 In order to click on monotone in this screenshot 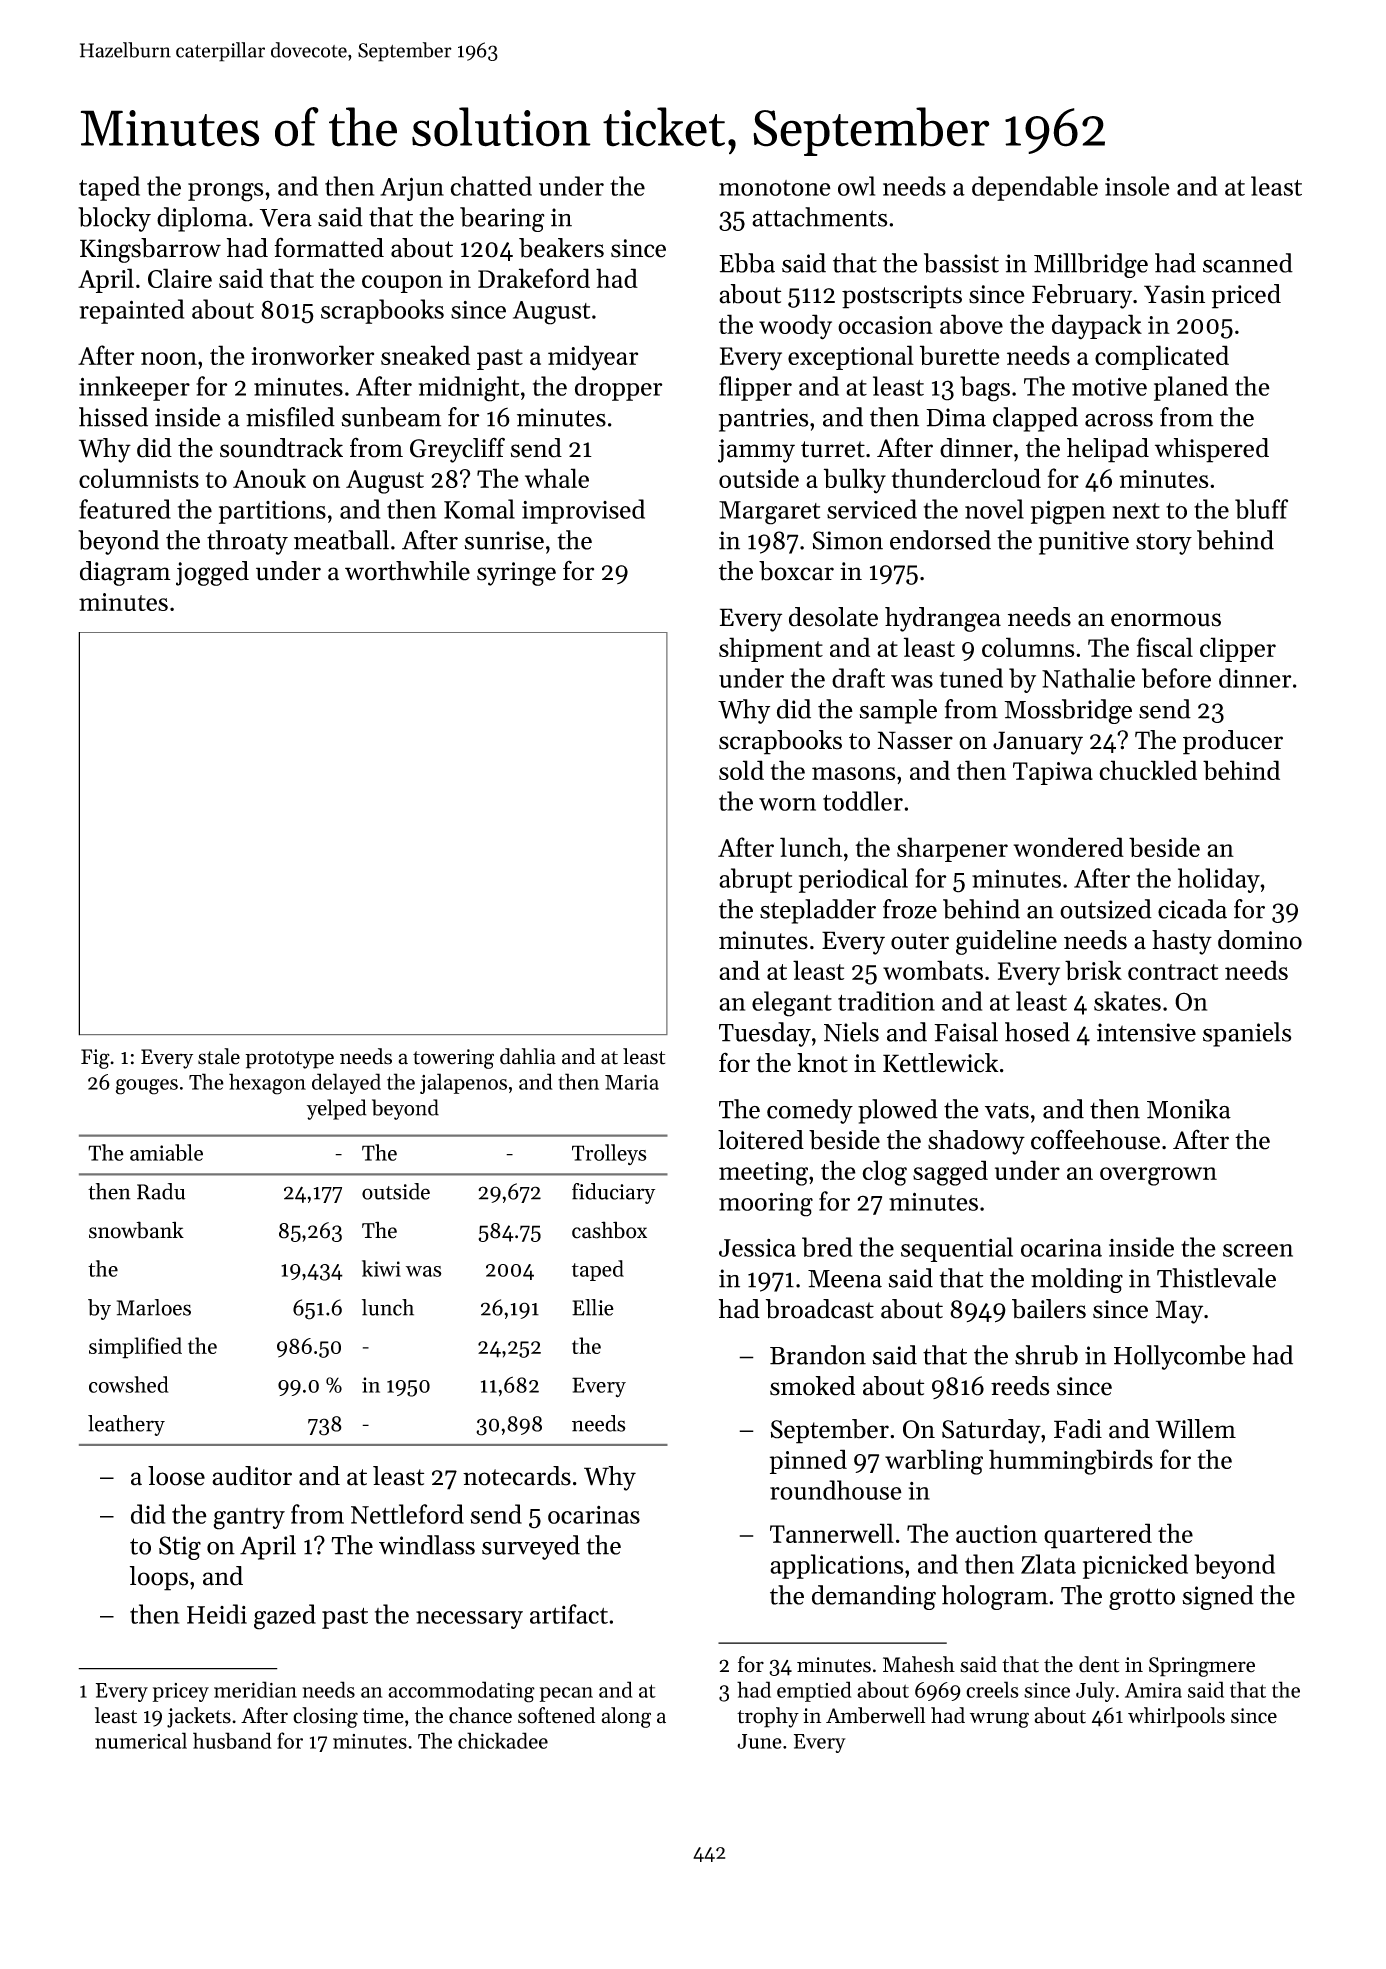, I will do `click(775, 188)`.
